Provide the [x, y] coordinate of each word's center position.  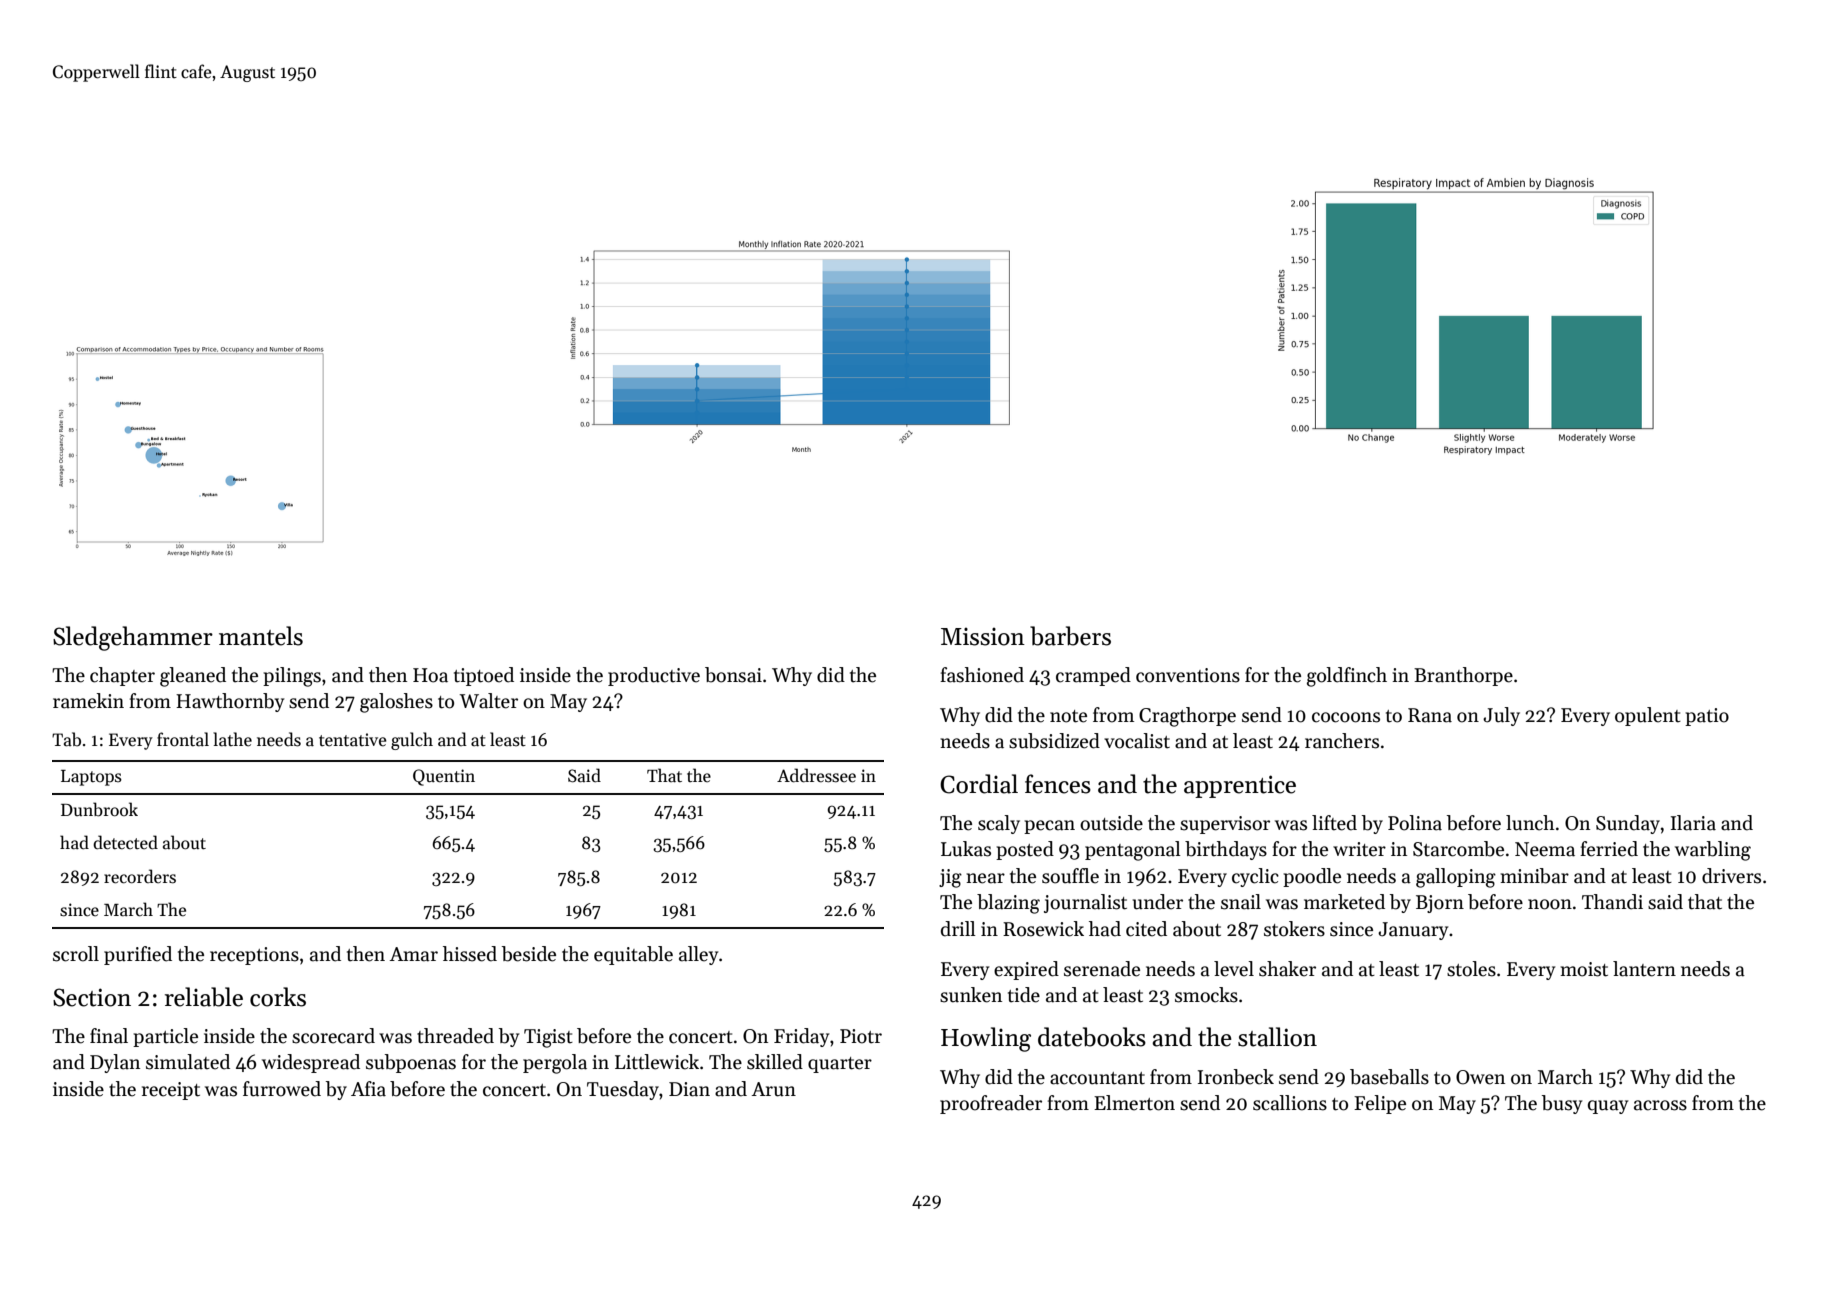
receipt [171, 1091]
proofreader [991, 1104]
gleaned [193, 677]
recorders [140, 876]
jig [950, 878]
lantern [1644, 969]
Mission [983, 637]
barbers [1070, 636]
